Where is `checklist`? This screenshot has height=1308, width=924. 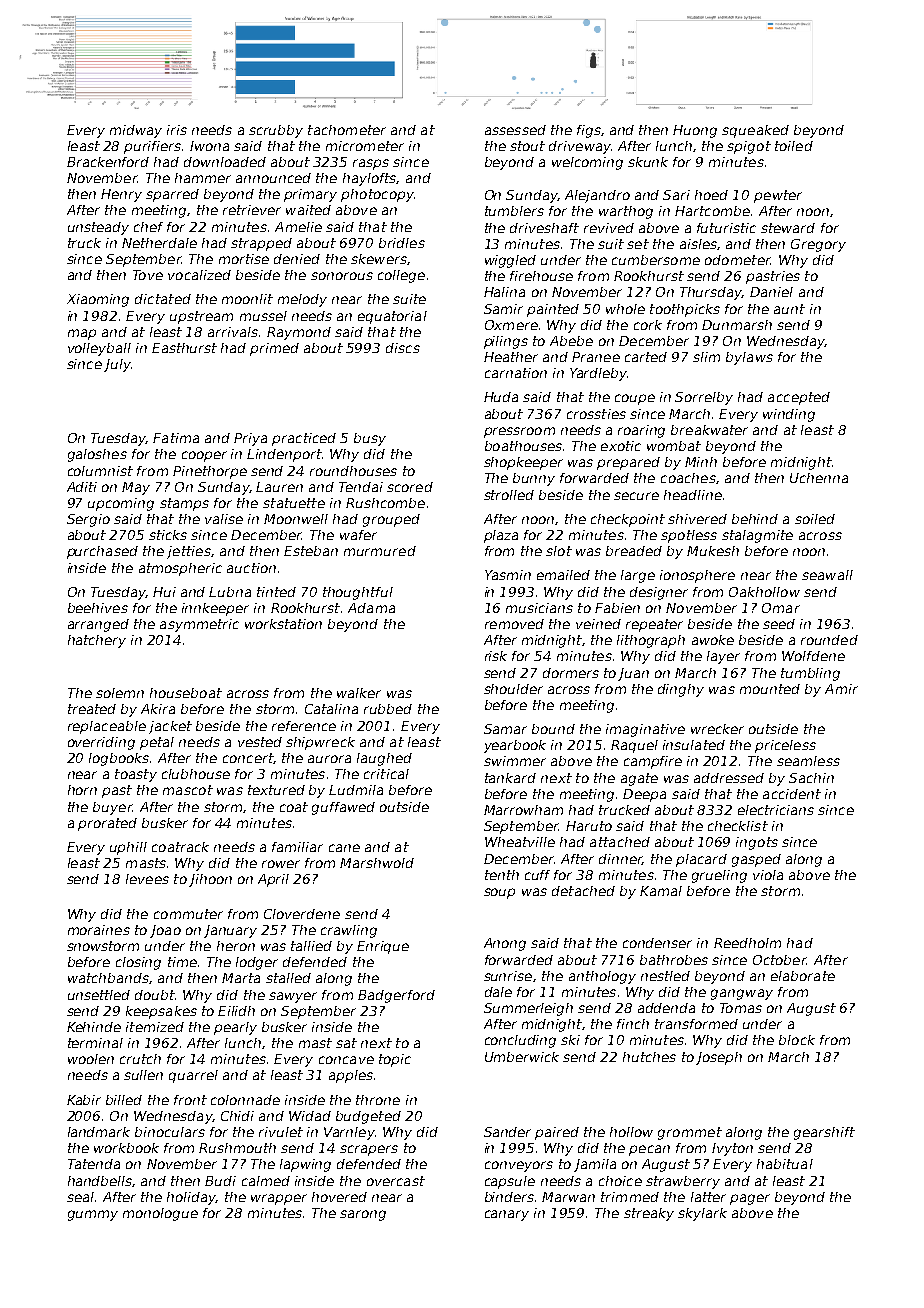 checklist is located at coordinates (738, 826).
